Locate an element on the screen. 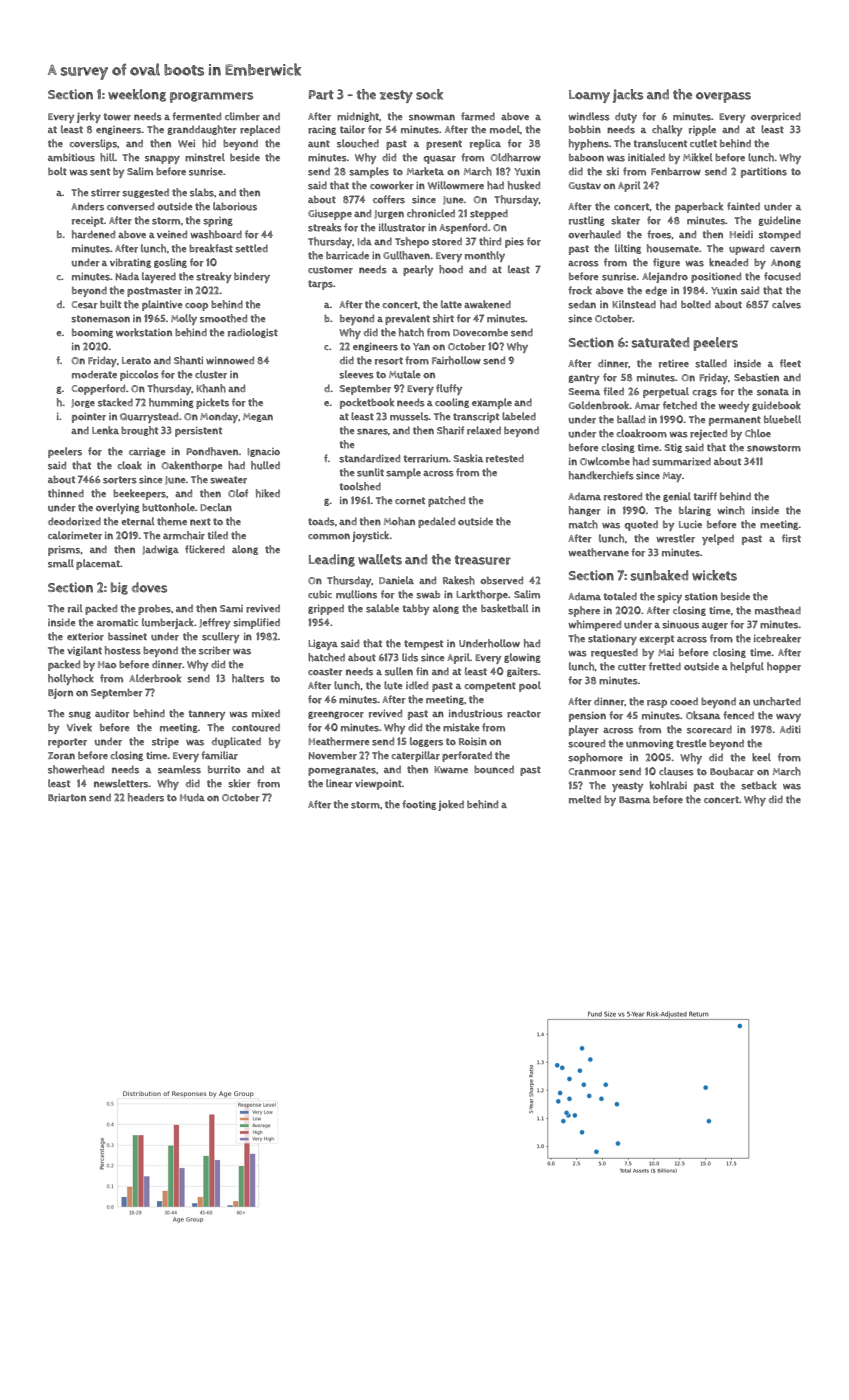  veined is located at coordinates (172, 234).
